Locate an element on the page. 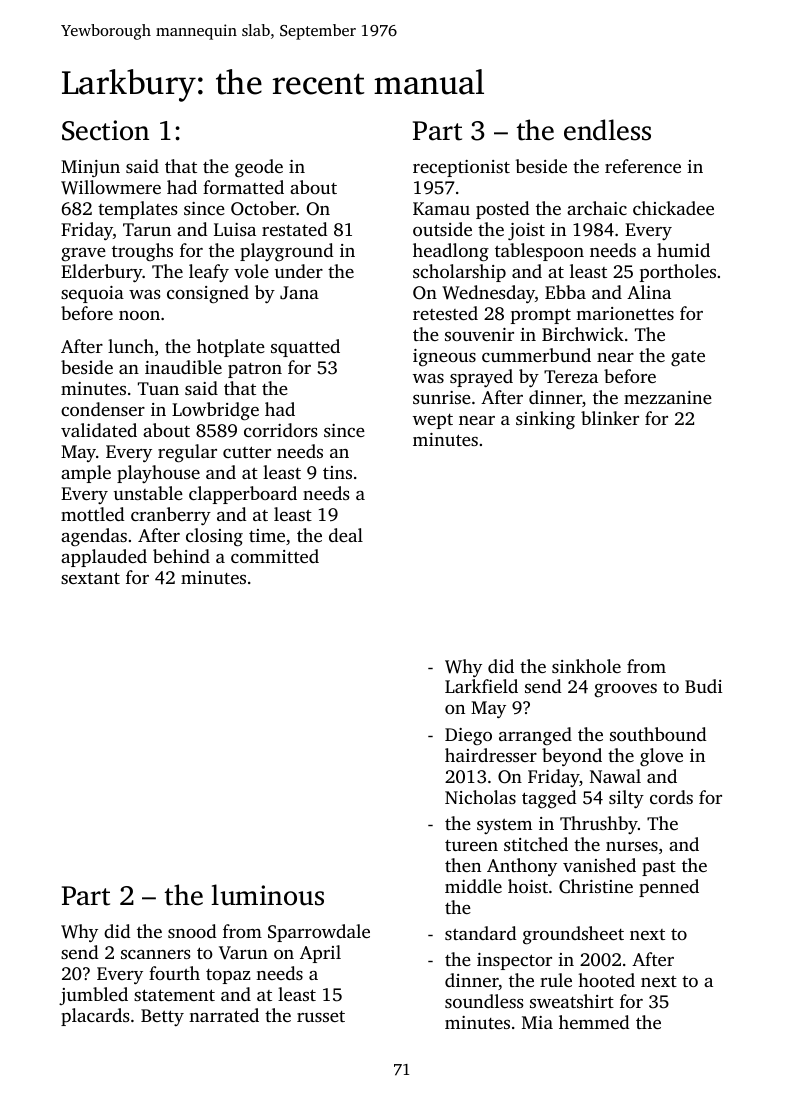 The height and width of the page is (1115, 786). scanners is located at coordinates (156, 954).
